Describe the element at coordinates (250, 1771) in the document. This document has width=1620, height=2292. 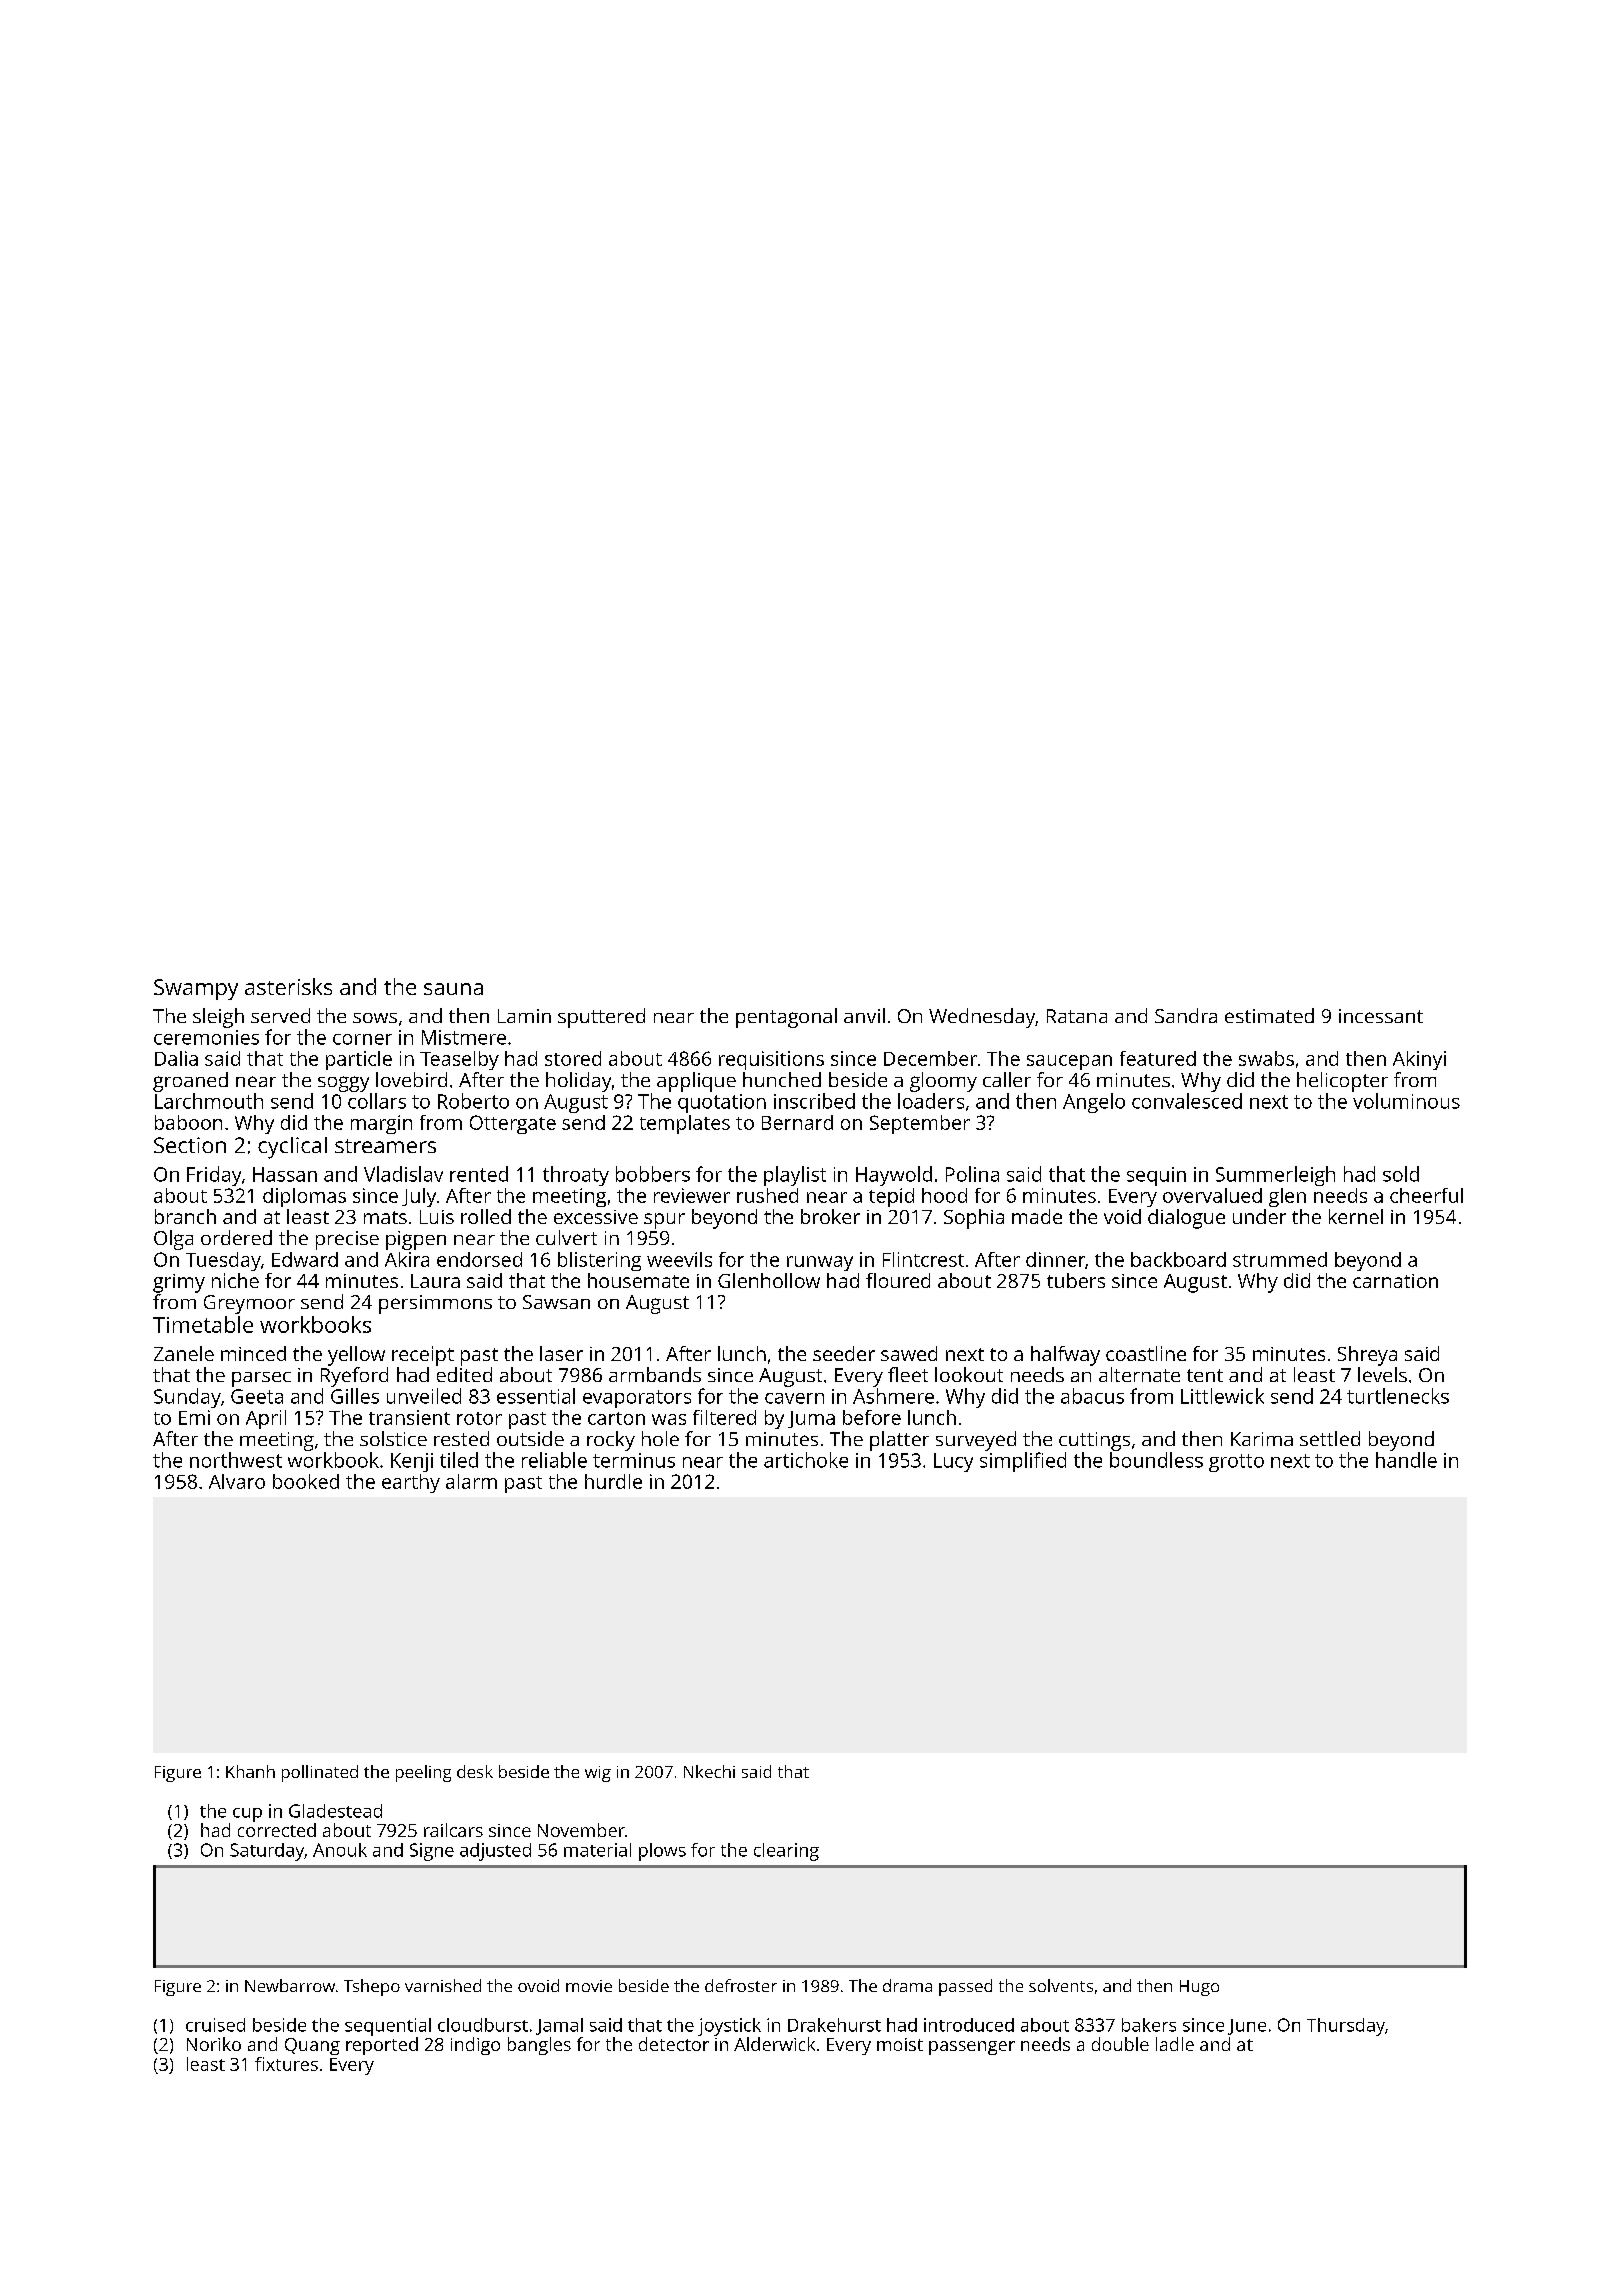
I see `Khanh` at that location.
